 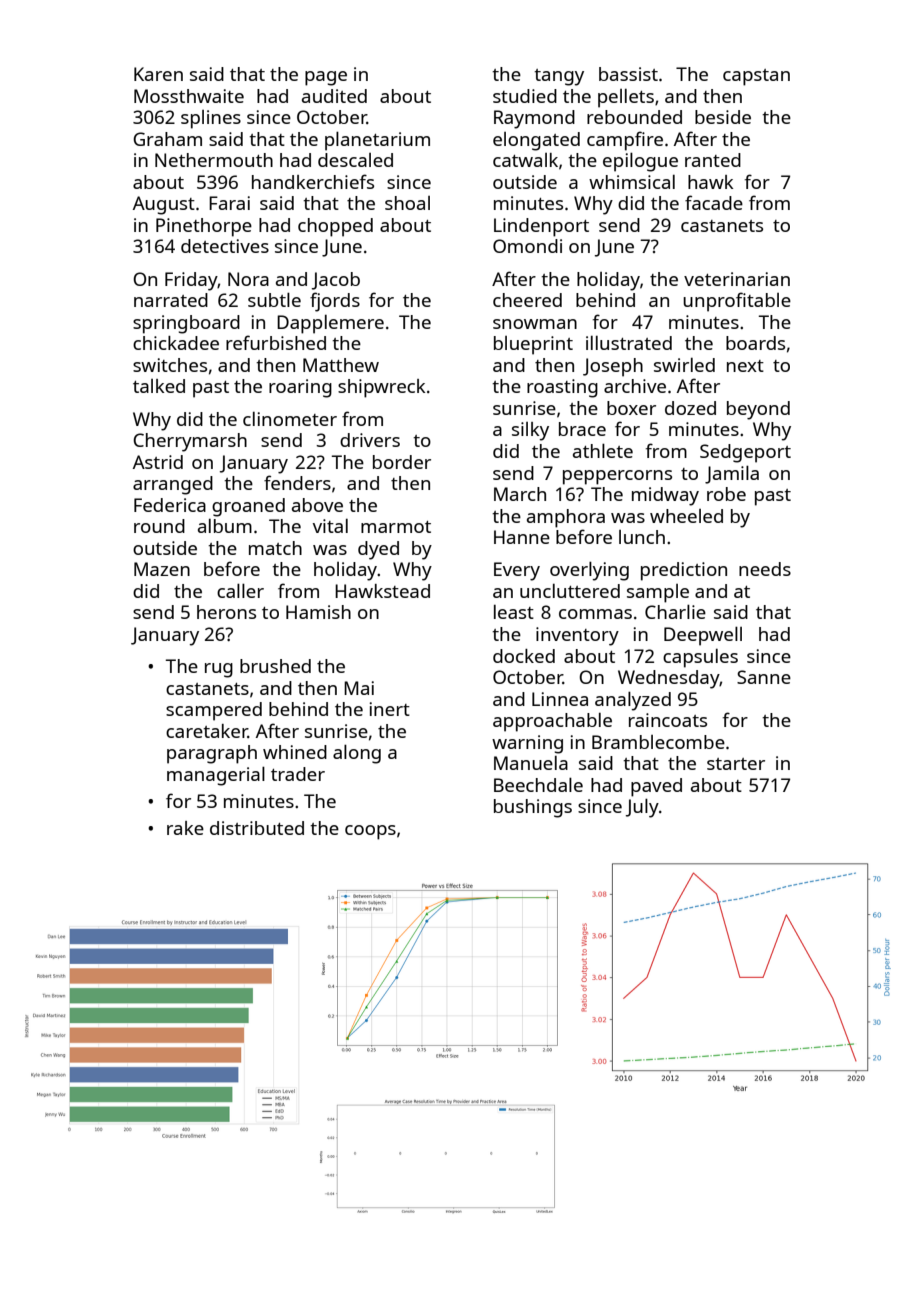 What do you see at coordinates (185, 828) in the page?
I see `rake` at bounding box center [185, 828].
